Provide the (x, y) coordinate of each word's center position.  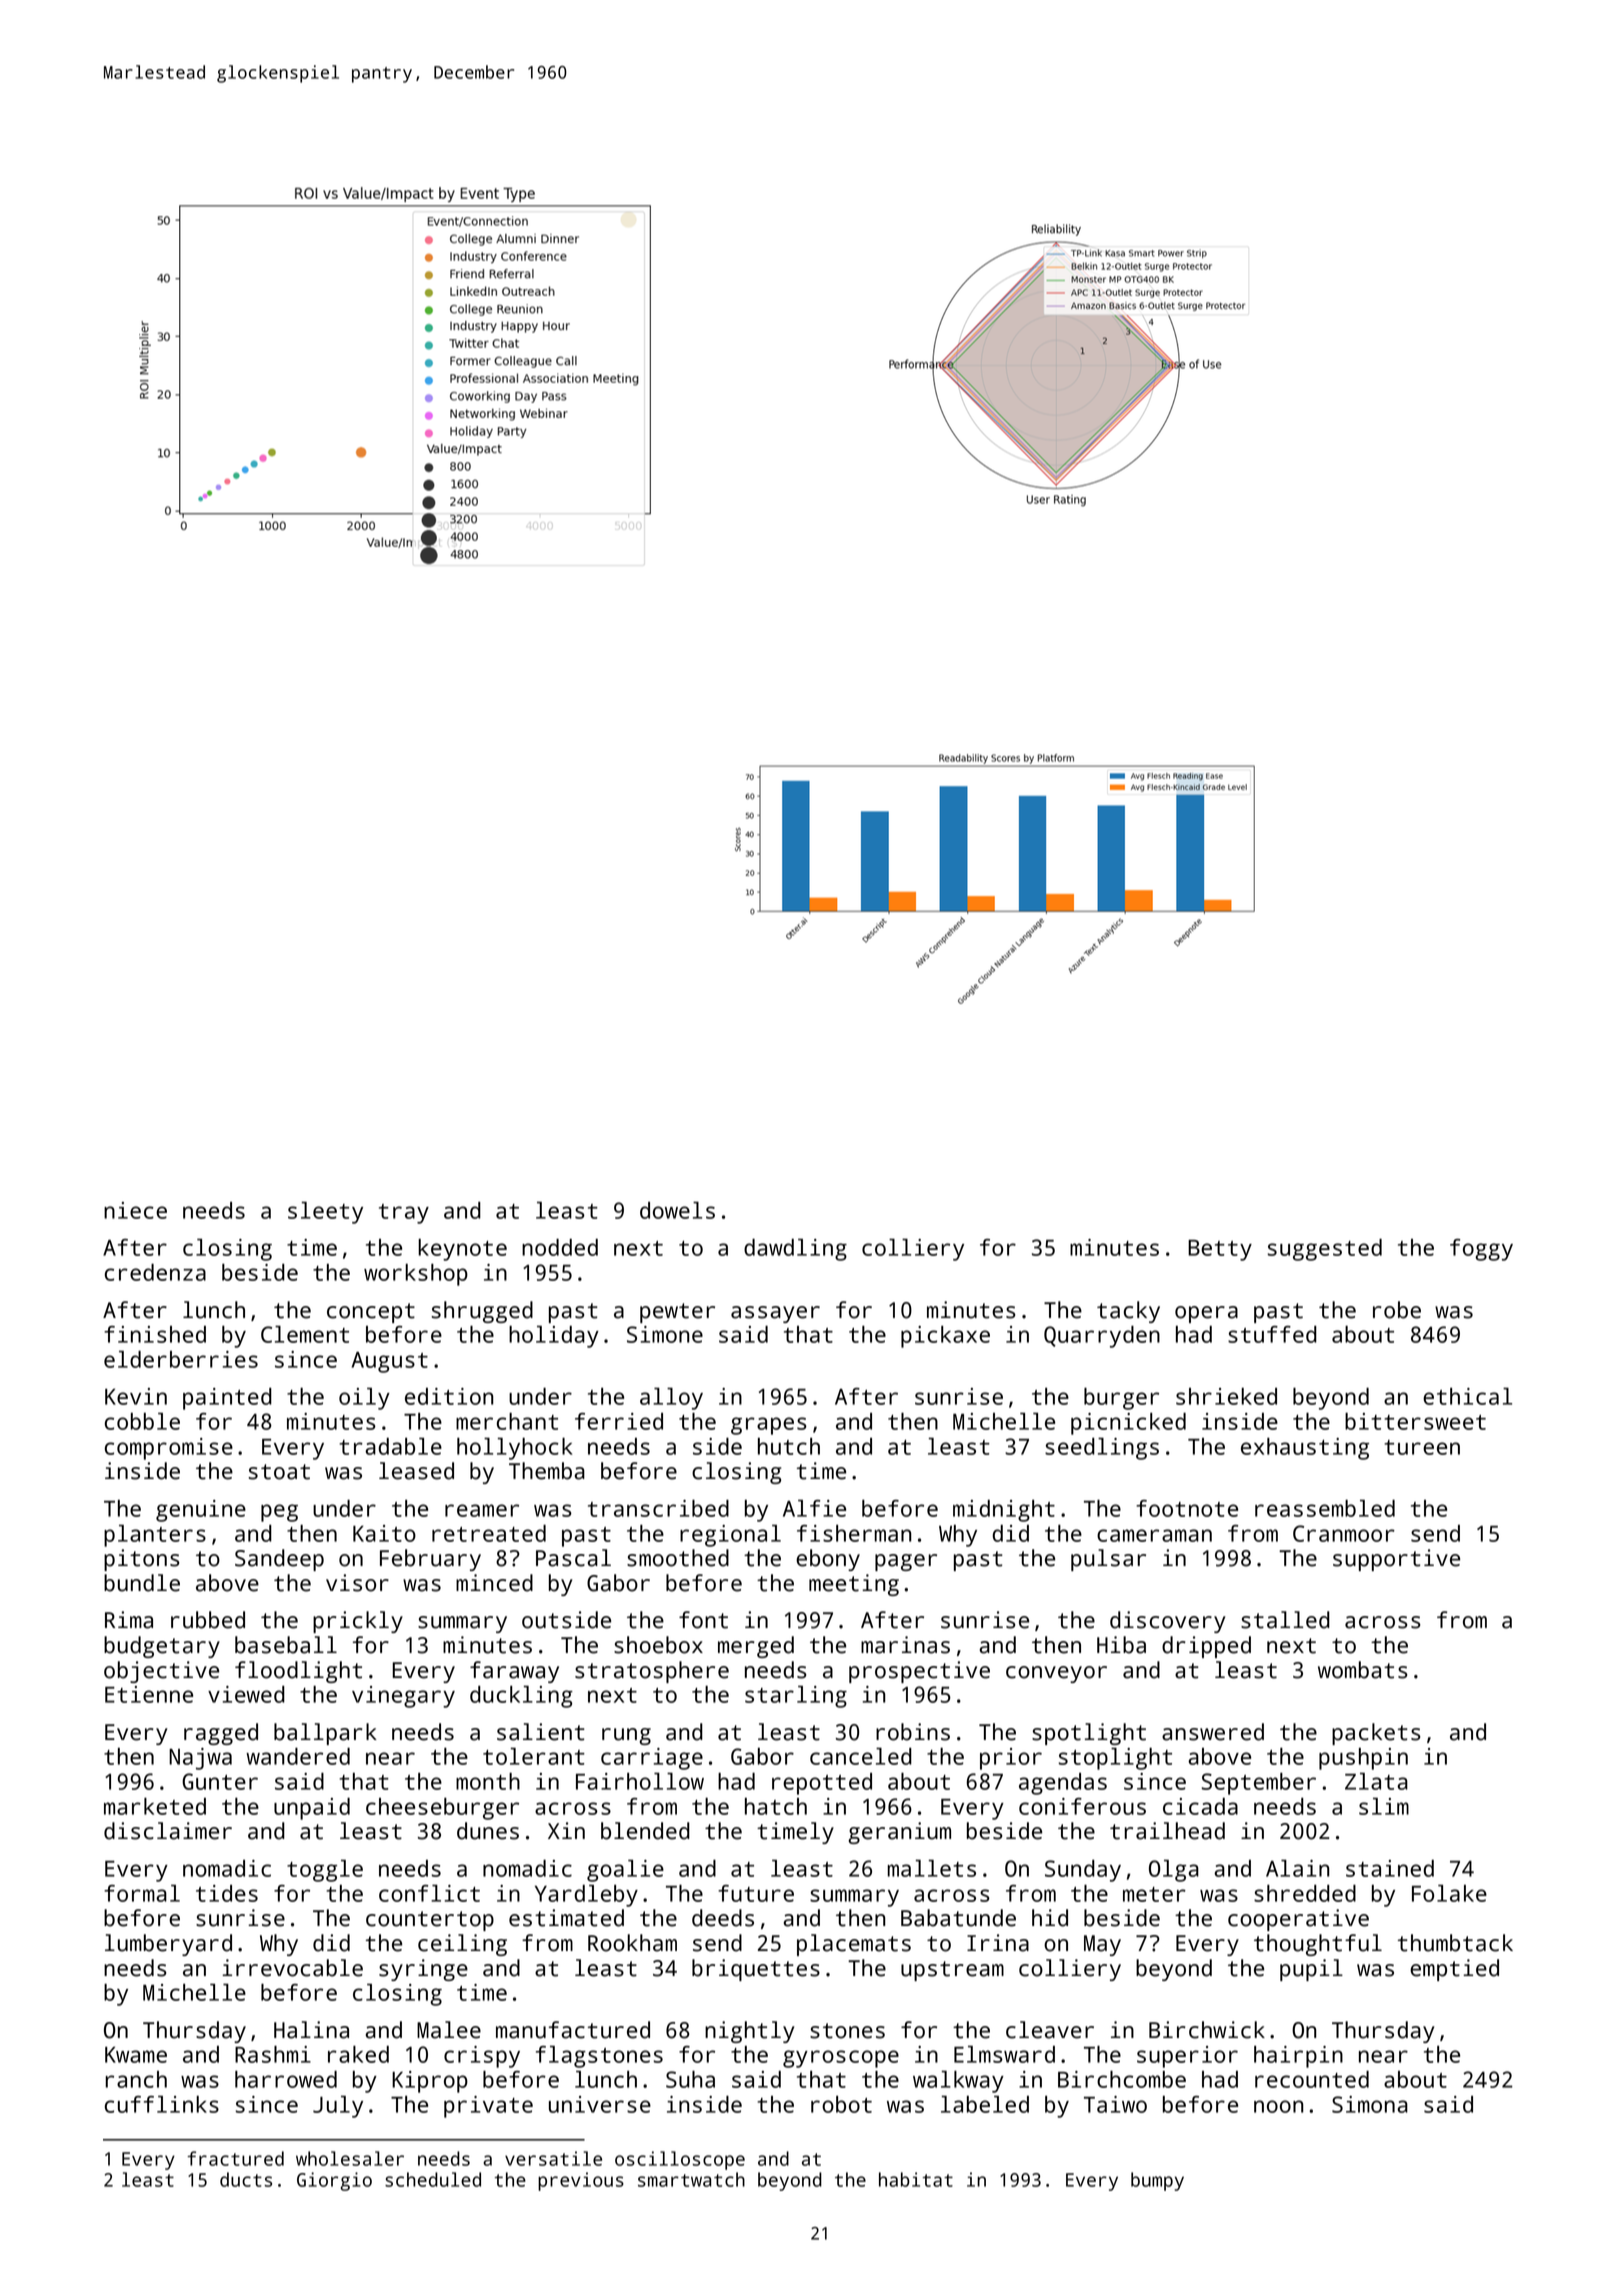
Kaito (384, 1533)
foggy (1481, 1250)
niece (135, 1210)
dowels (677, 1210)
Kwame (136, 2055)
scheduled (433, 2179)
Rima (129, 1620)
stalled (1285, 1620)
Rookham (632, 1943)
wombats (1363, 1670)
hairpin (1298, 2057)
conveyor (1056, 1674)
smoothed (678, 1558)
